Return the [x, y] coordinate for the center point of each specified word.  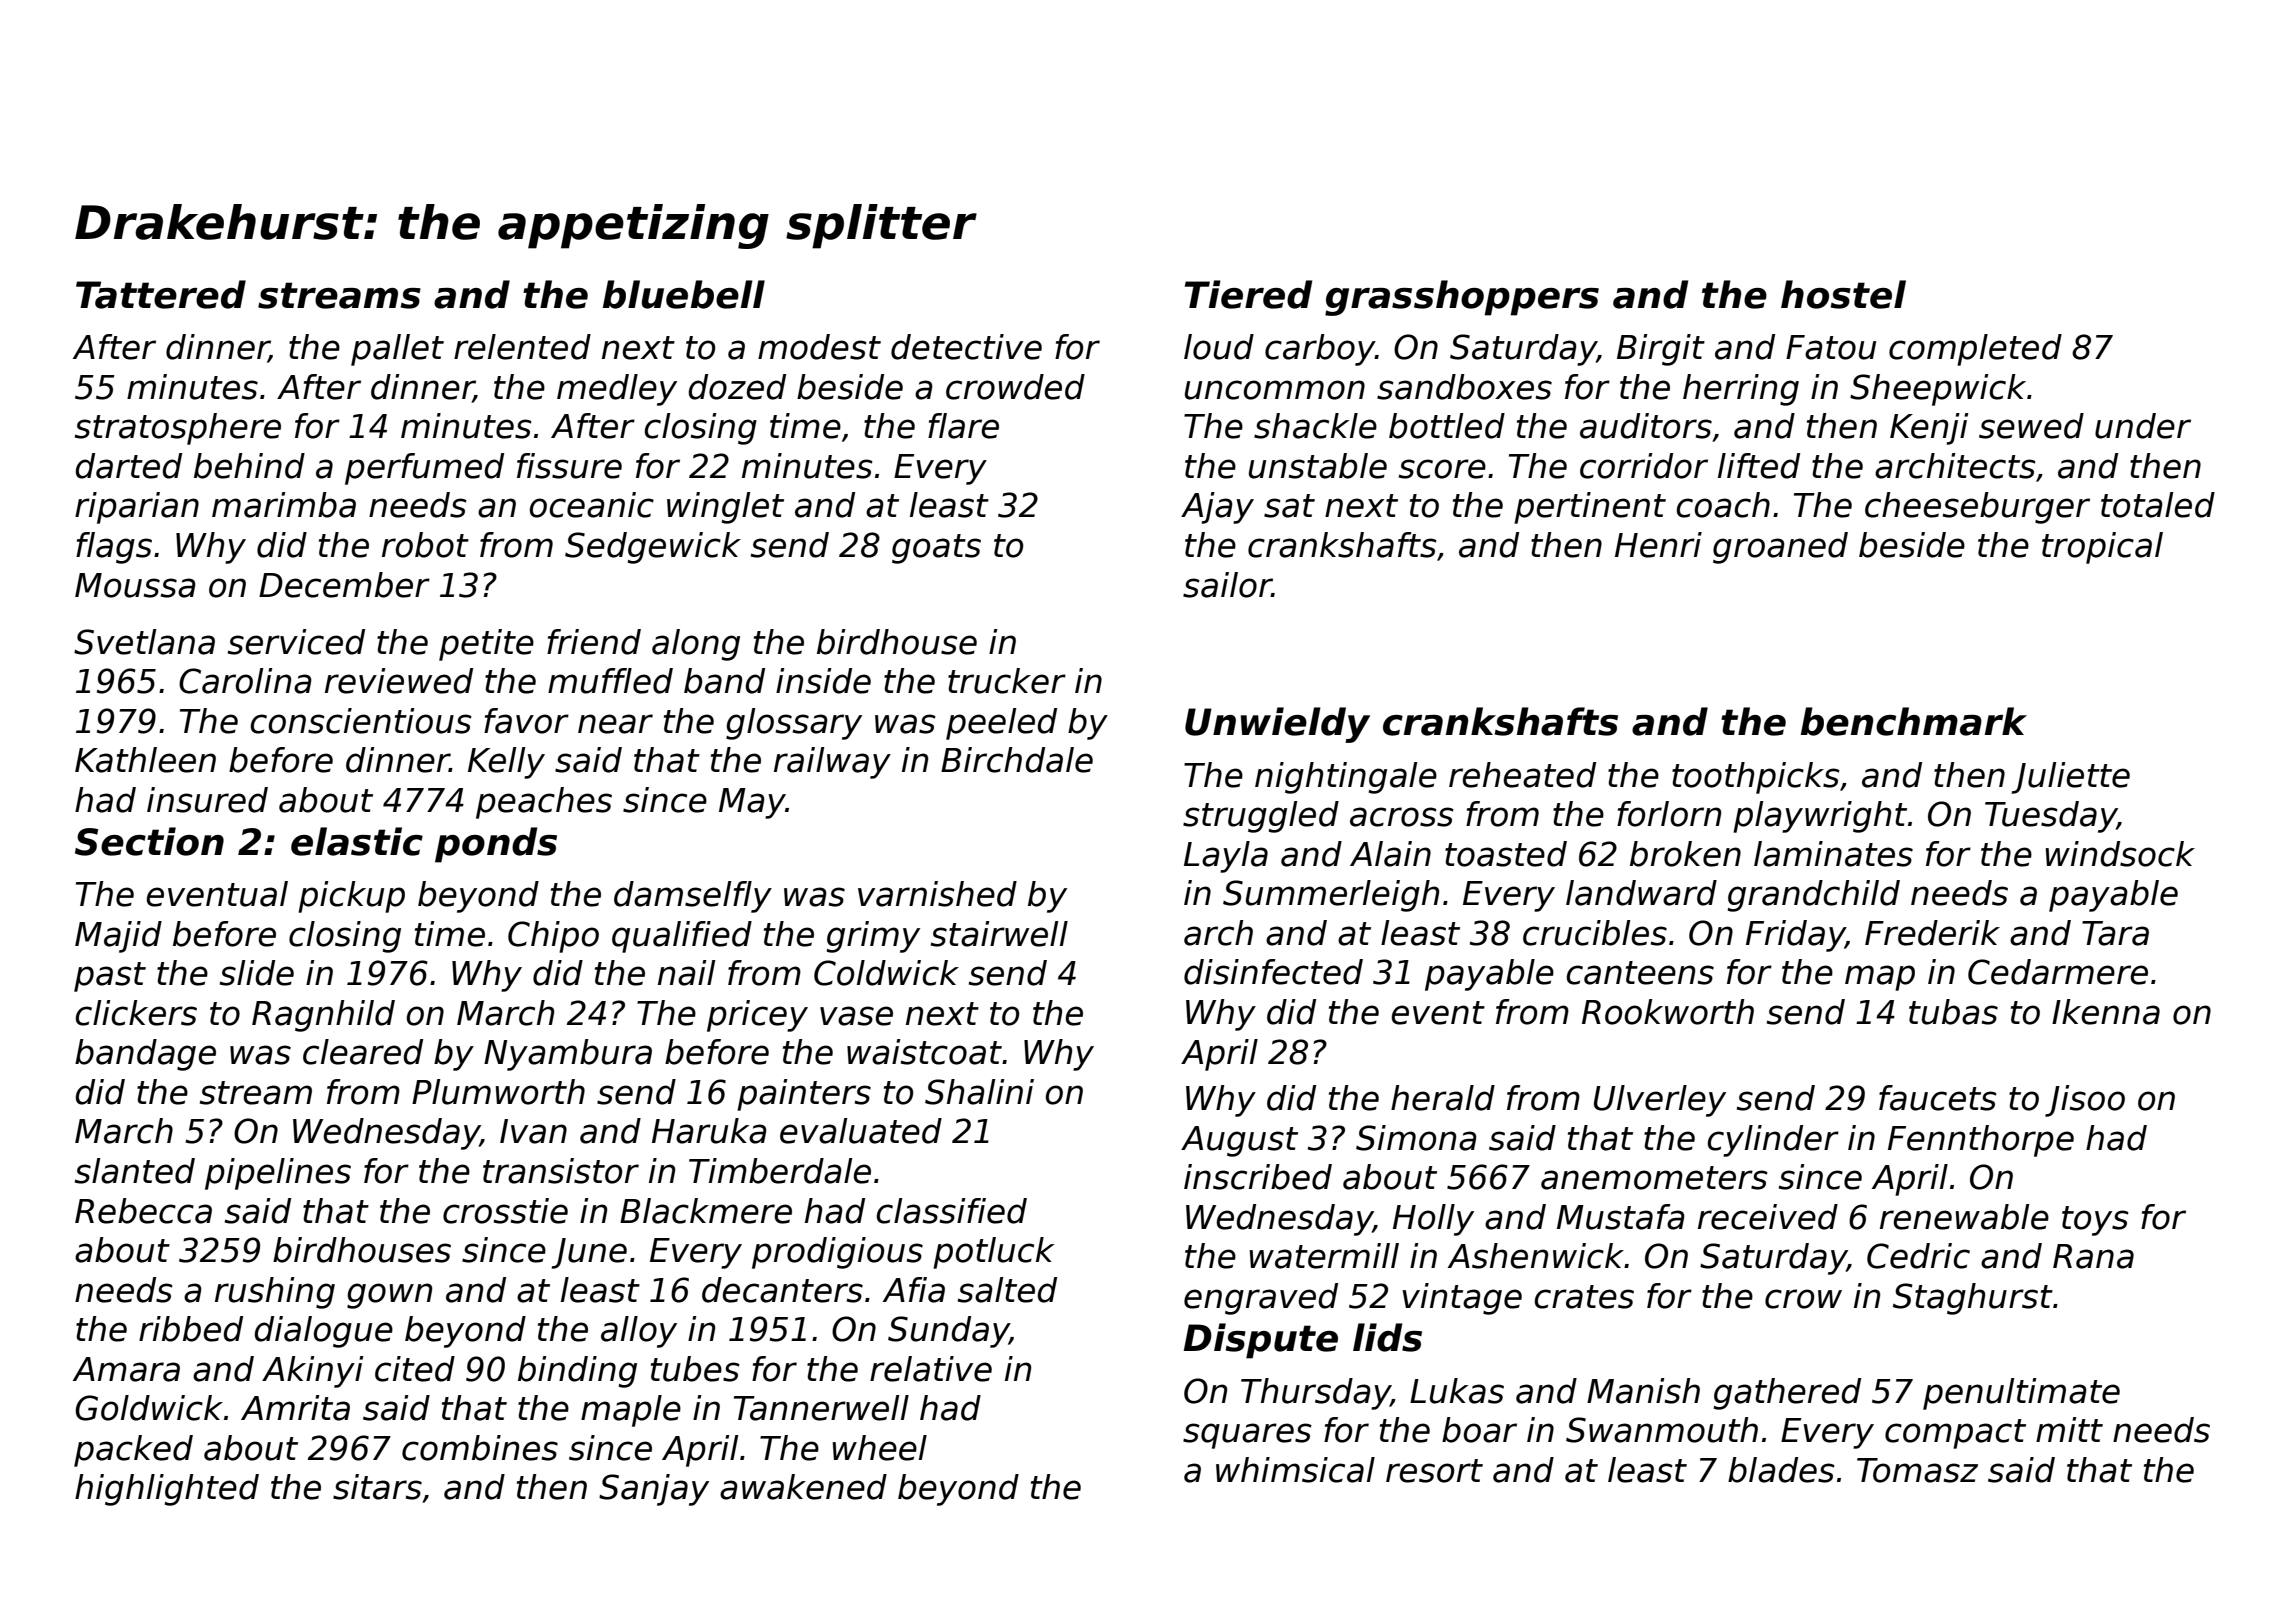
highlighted [167, 1490]
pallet [397, 350]
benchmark [1914, 721]
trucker [1007, 681]
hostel [1843, 294]
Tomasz [1917, 1470]
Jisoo [2085, 1101]
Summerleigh [1331, 896]
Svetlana [144, 642]
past [110, 977]
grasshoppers [1462, 298]
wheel [880, 1448]
